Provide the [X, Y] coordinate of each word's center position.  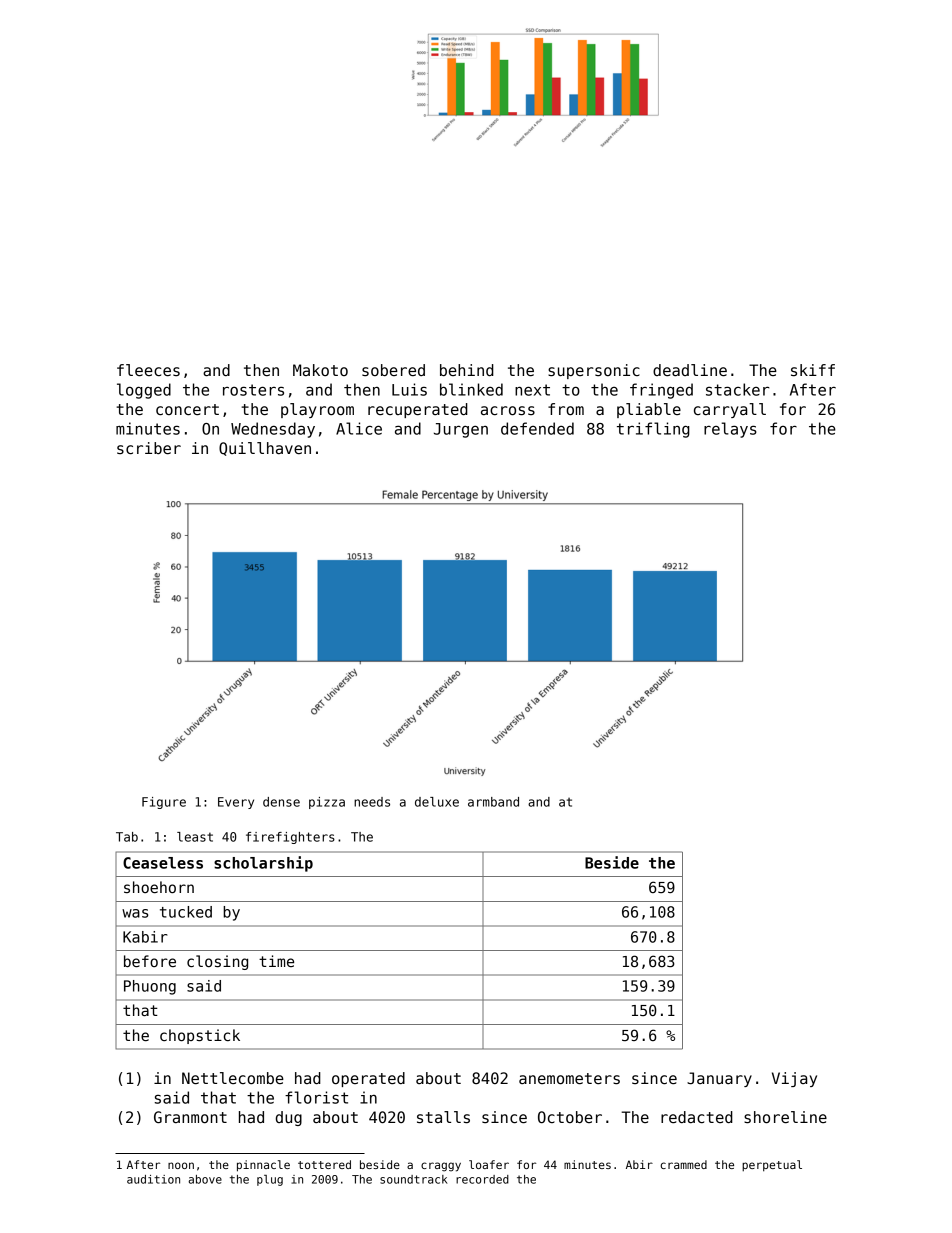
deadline [690, 370]
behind [467, 370]
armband [493, 802]
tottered [324, 1164]
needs [372, 802]
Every [236, 803]
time [276, 961]
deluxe [437, 802]
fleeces [148, 370]
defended [537, 428]
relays [730, 430]
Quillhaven [265, 449]
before [150, 961]
